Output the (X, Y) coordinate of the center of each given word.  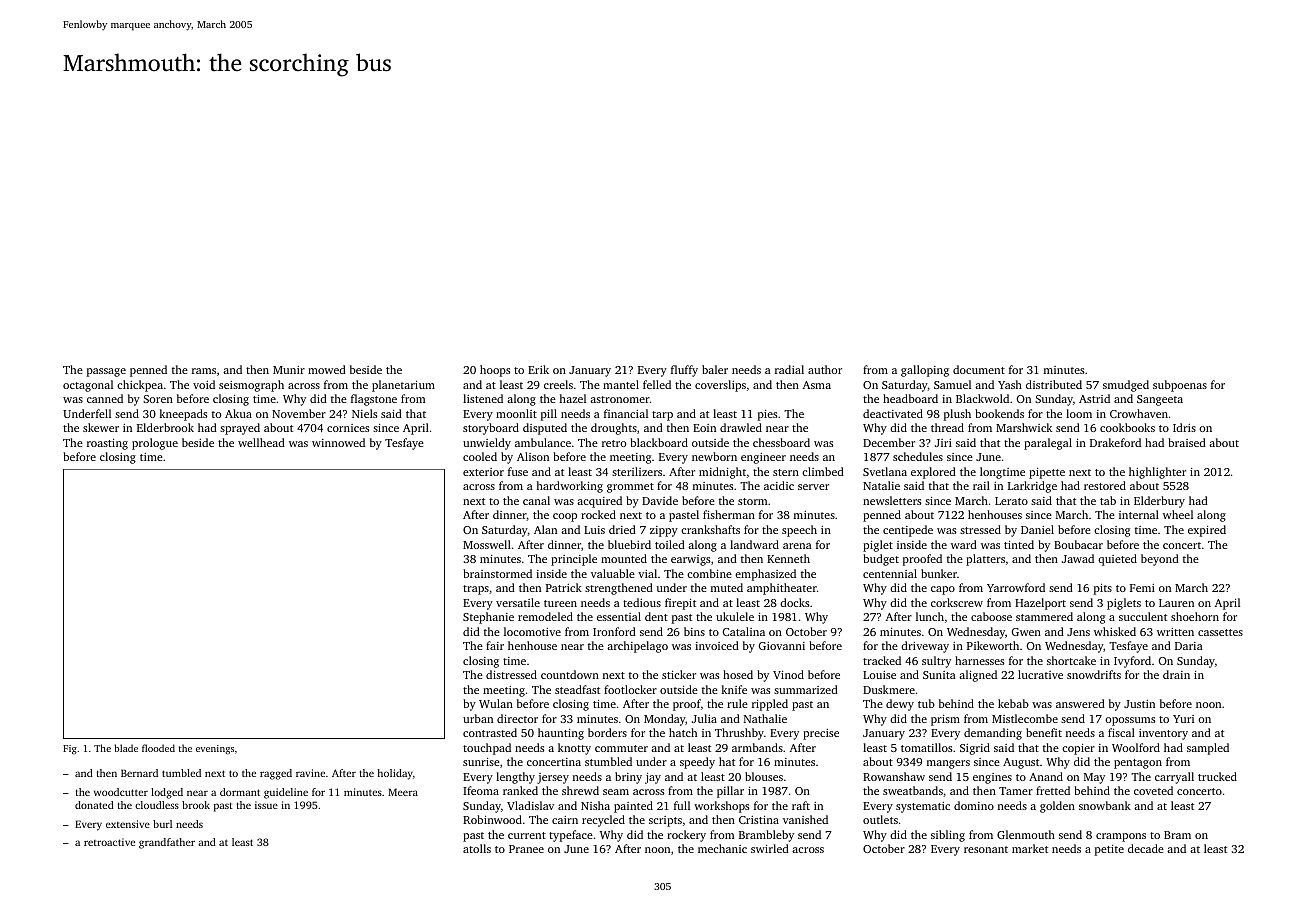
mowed (327, 369)
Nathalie (765, 718)
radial (789, 369)
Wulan (496, 703)
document (979, 369)
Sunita (939, 675)
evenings (215, 750)
